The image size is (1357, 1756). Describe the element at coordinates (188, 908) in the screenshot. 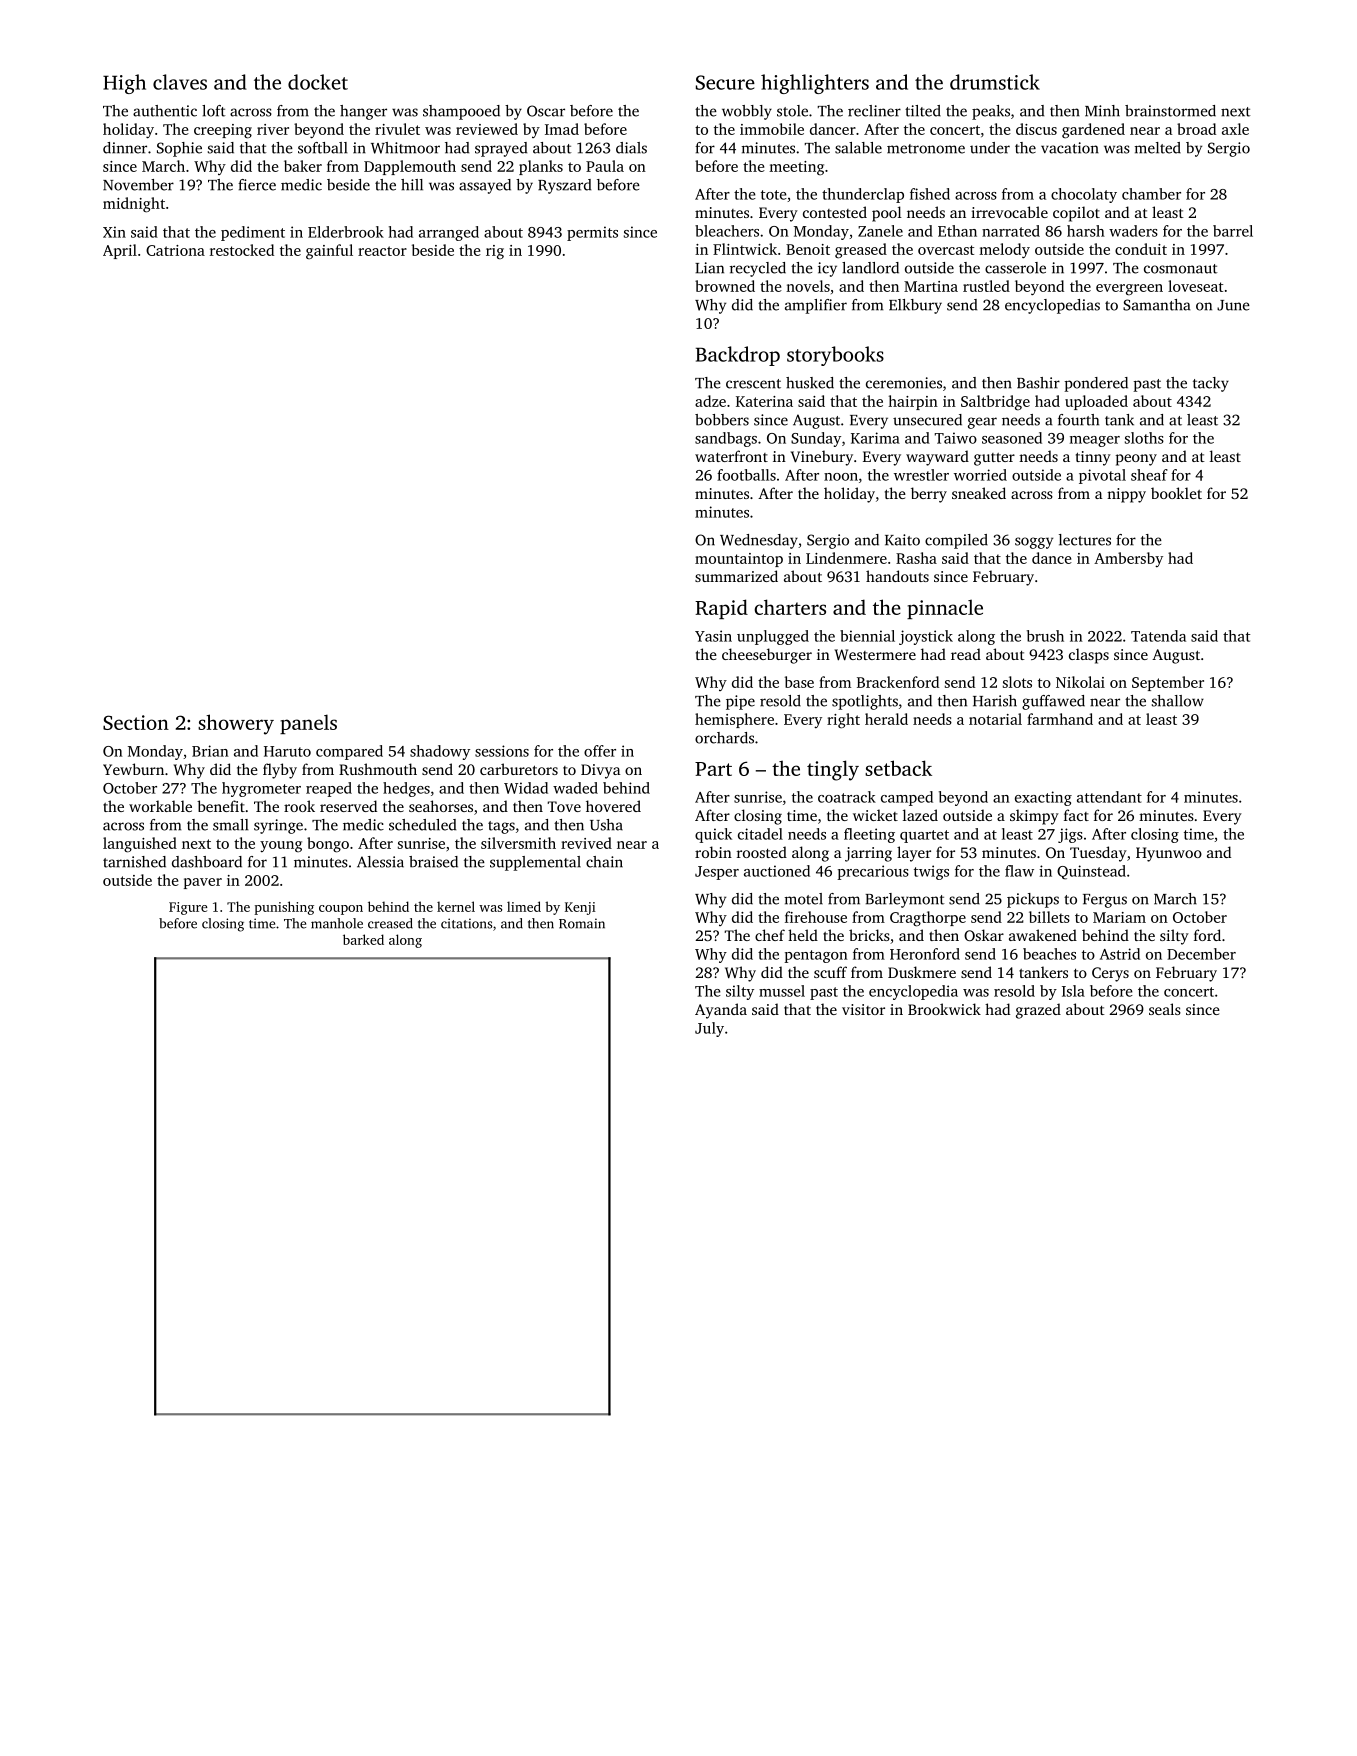

I see `Figure` at that location.
